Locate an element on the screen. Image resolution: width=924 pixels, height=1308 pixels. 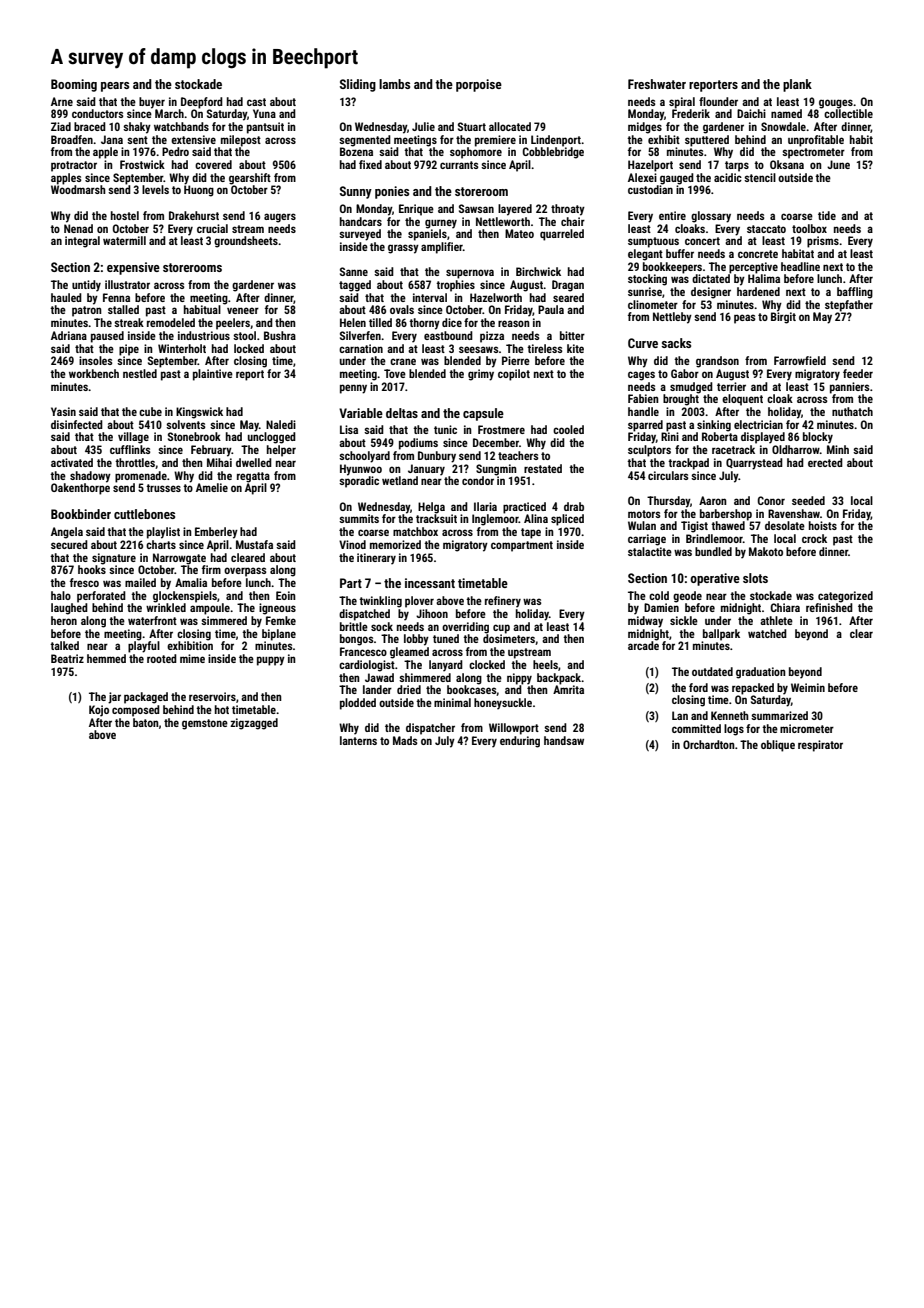
circulars is located at coordinates (668, 475).
